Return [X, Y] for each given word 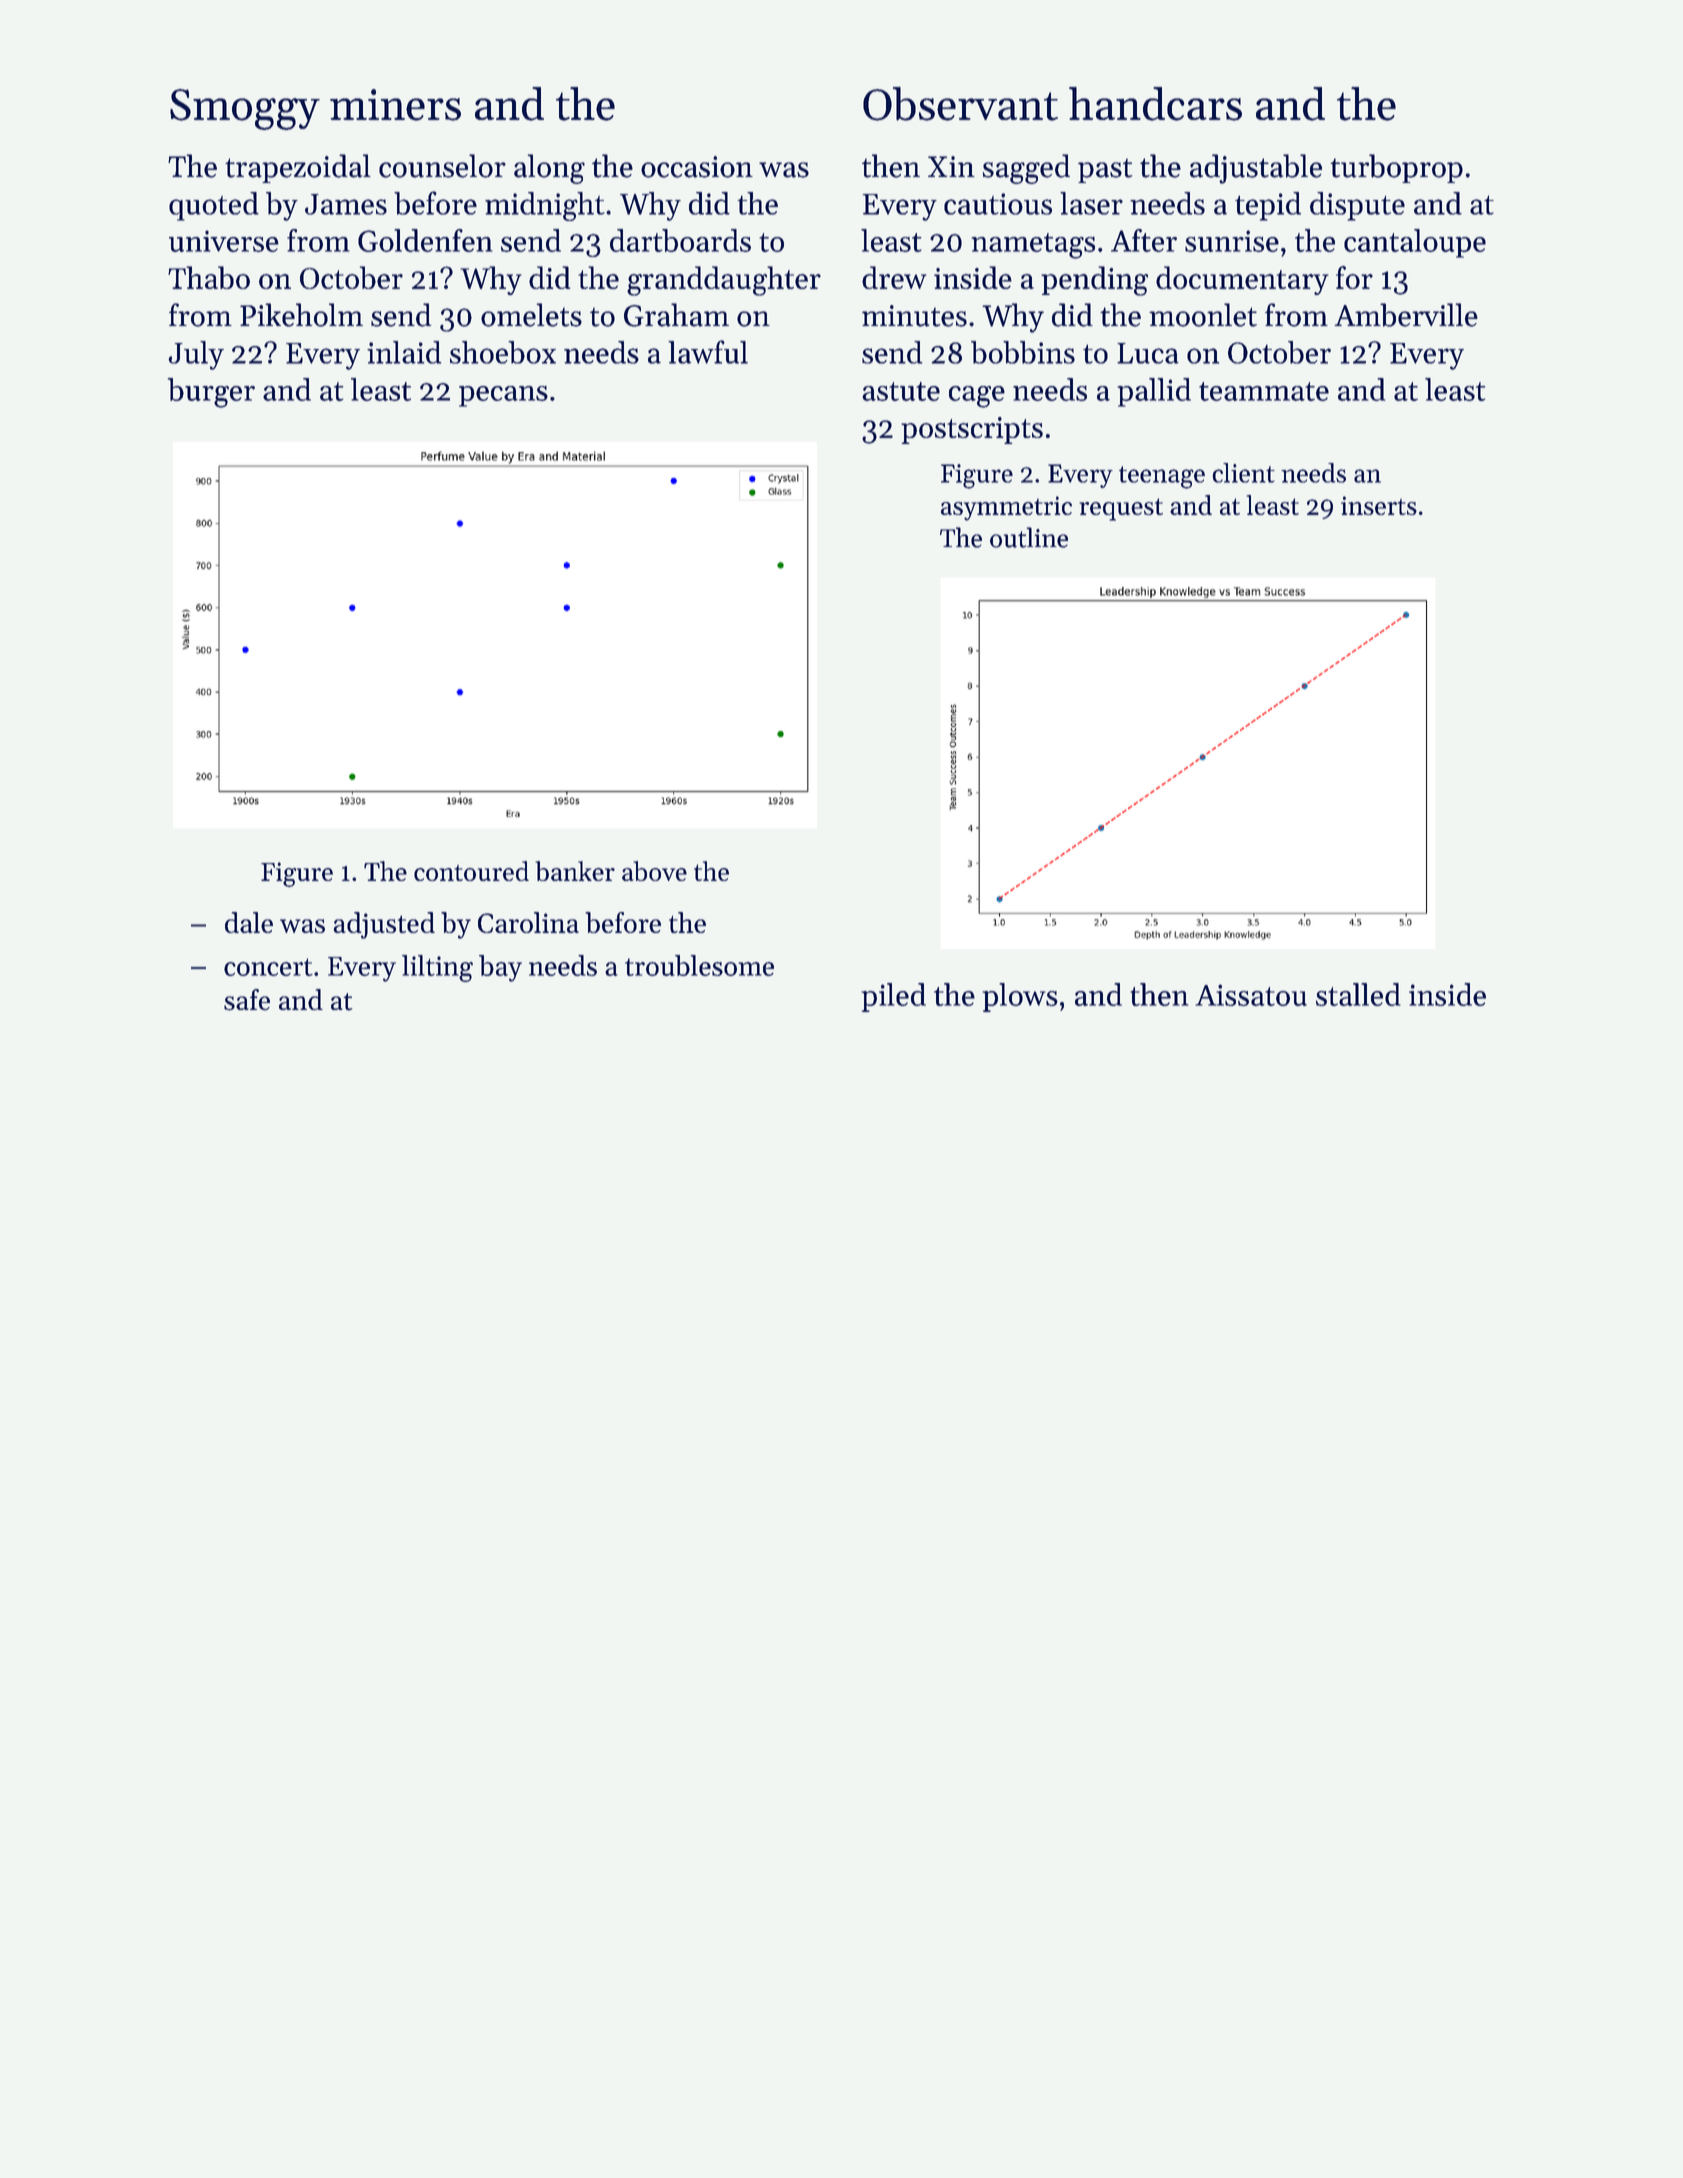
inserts [1379, 505]
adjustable [1256, 169]
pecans [503, 396]
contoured [471, 871]
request [1121, 509]
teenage [1162, 477]
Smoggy [245, 109]
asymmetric [1006, 508]
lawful [708, 352]
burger [211, 393]
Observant [960, 104]
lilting [437, 968]
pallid [1154, 392]
